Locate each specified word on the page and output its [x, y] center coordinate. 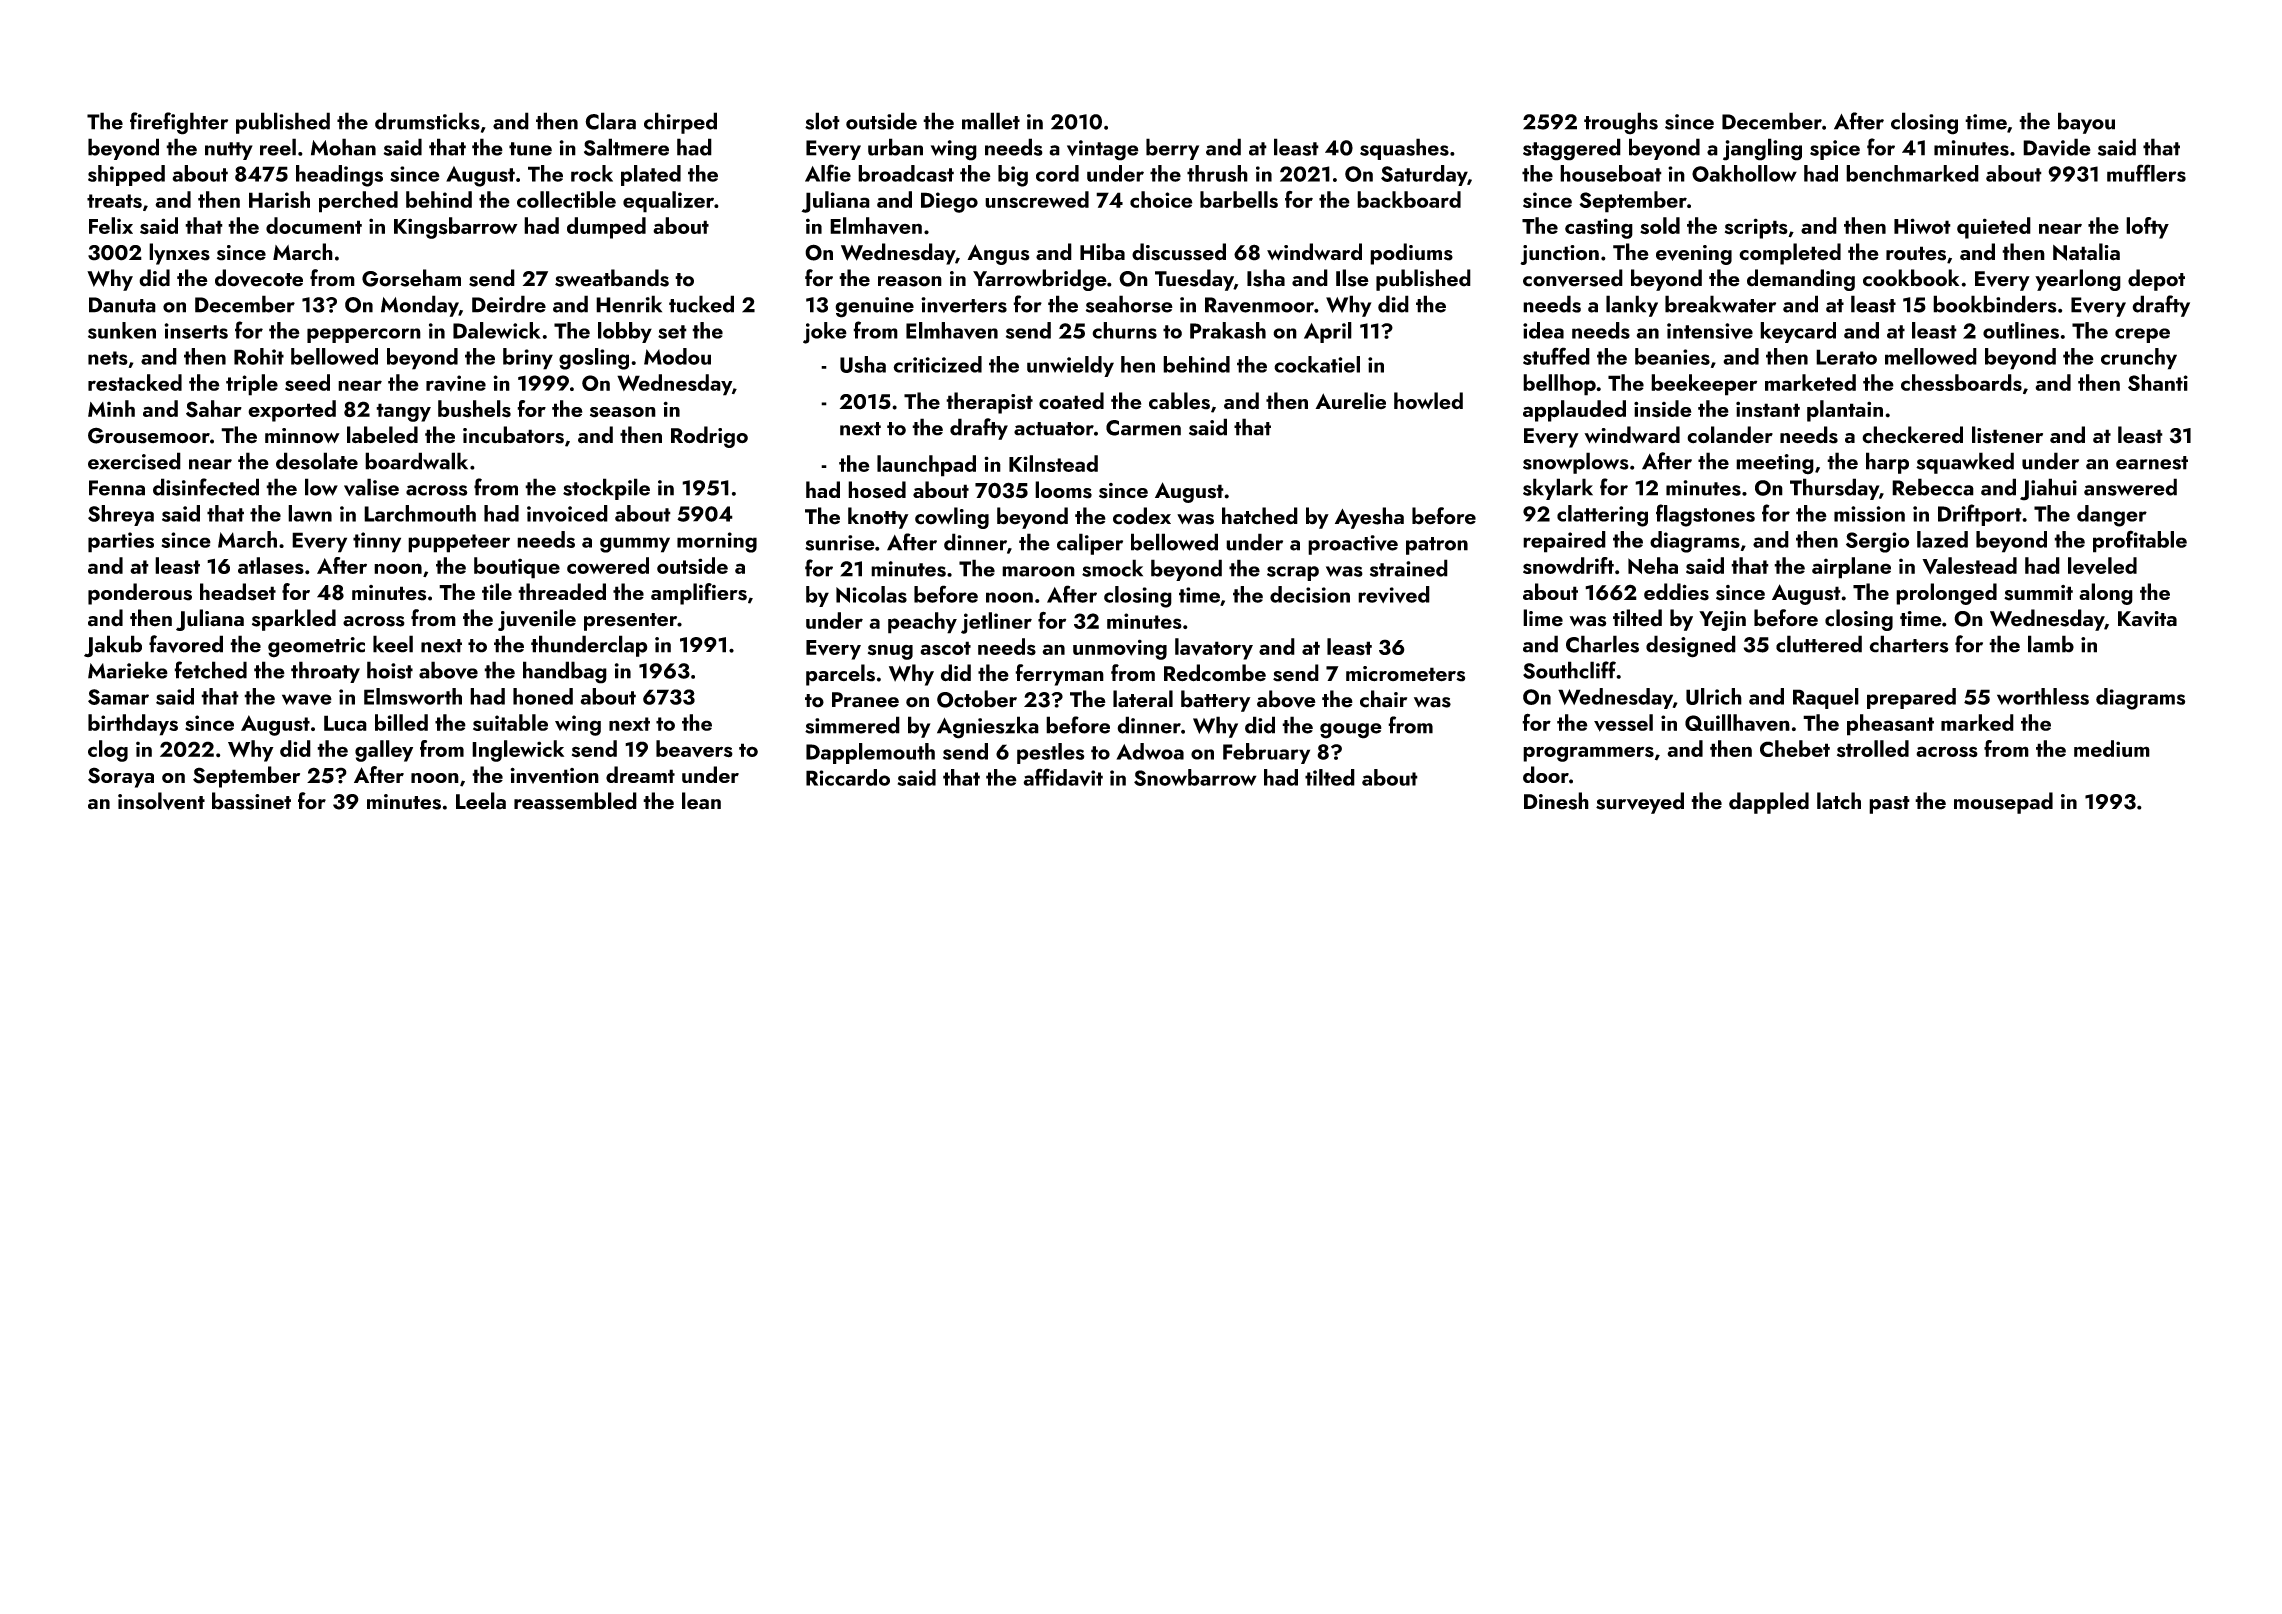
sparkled [294, 620]
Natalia [2086, 252]
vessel [1623, 723]
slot [822, 121]
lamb [2051, 644]
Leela [481, 801]
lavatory [1214, 649]
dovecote [259, 278]
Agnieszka [988, 727]
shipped [126, 175]
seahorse [1129, 304]
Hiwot [1922, 226]
